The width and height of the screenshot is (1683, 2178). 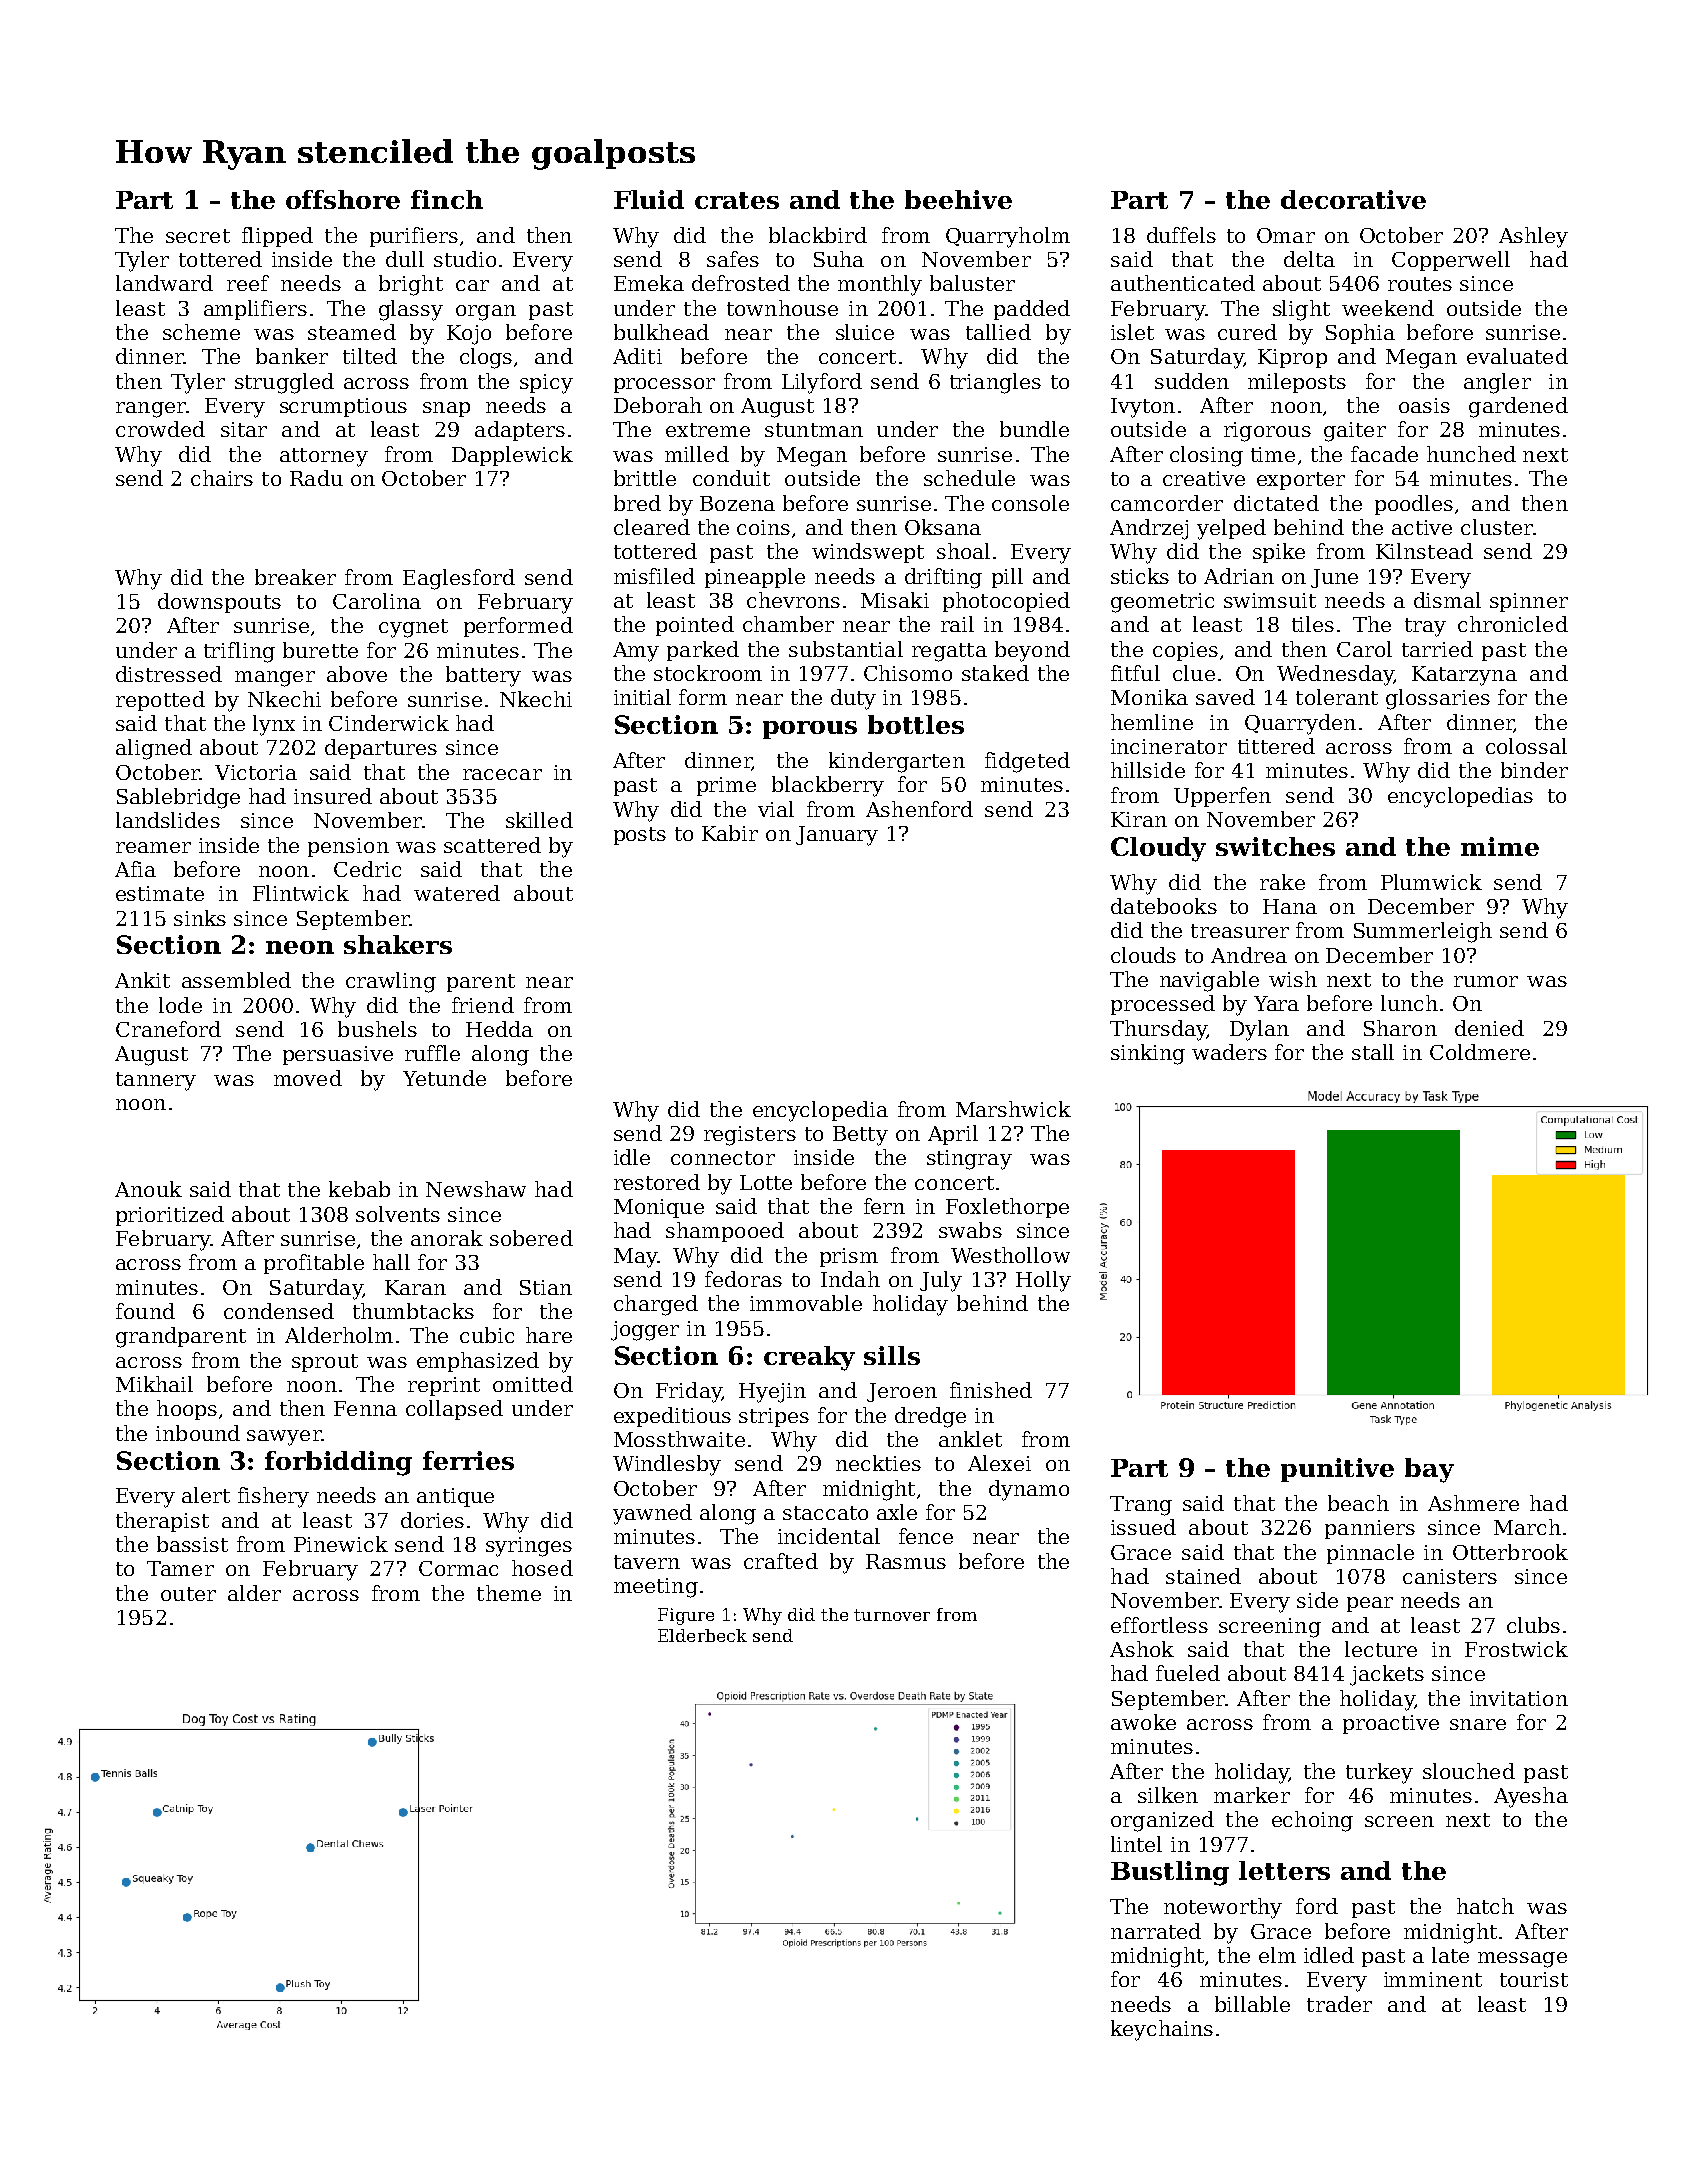 What do you see at coordinates (509, 1593) in the screenshot?
I see `theme` at bounding box center [509, 1593].
